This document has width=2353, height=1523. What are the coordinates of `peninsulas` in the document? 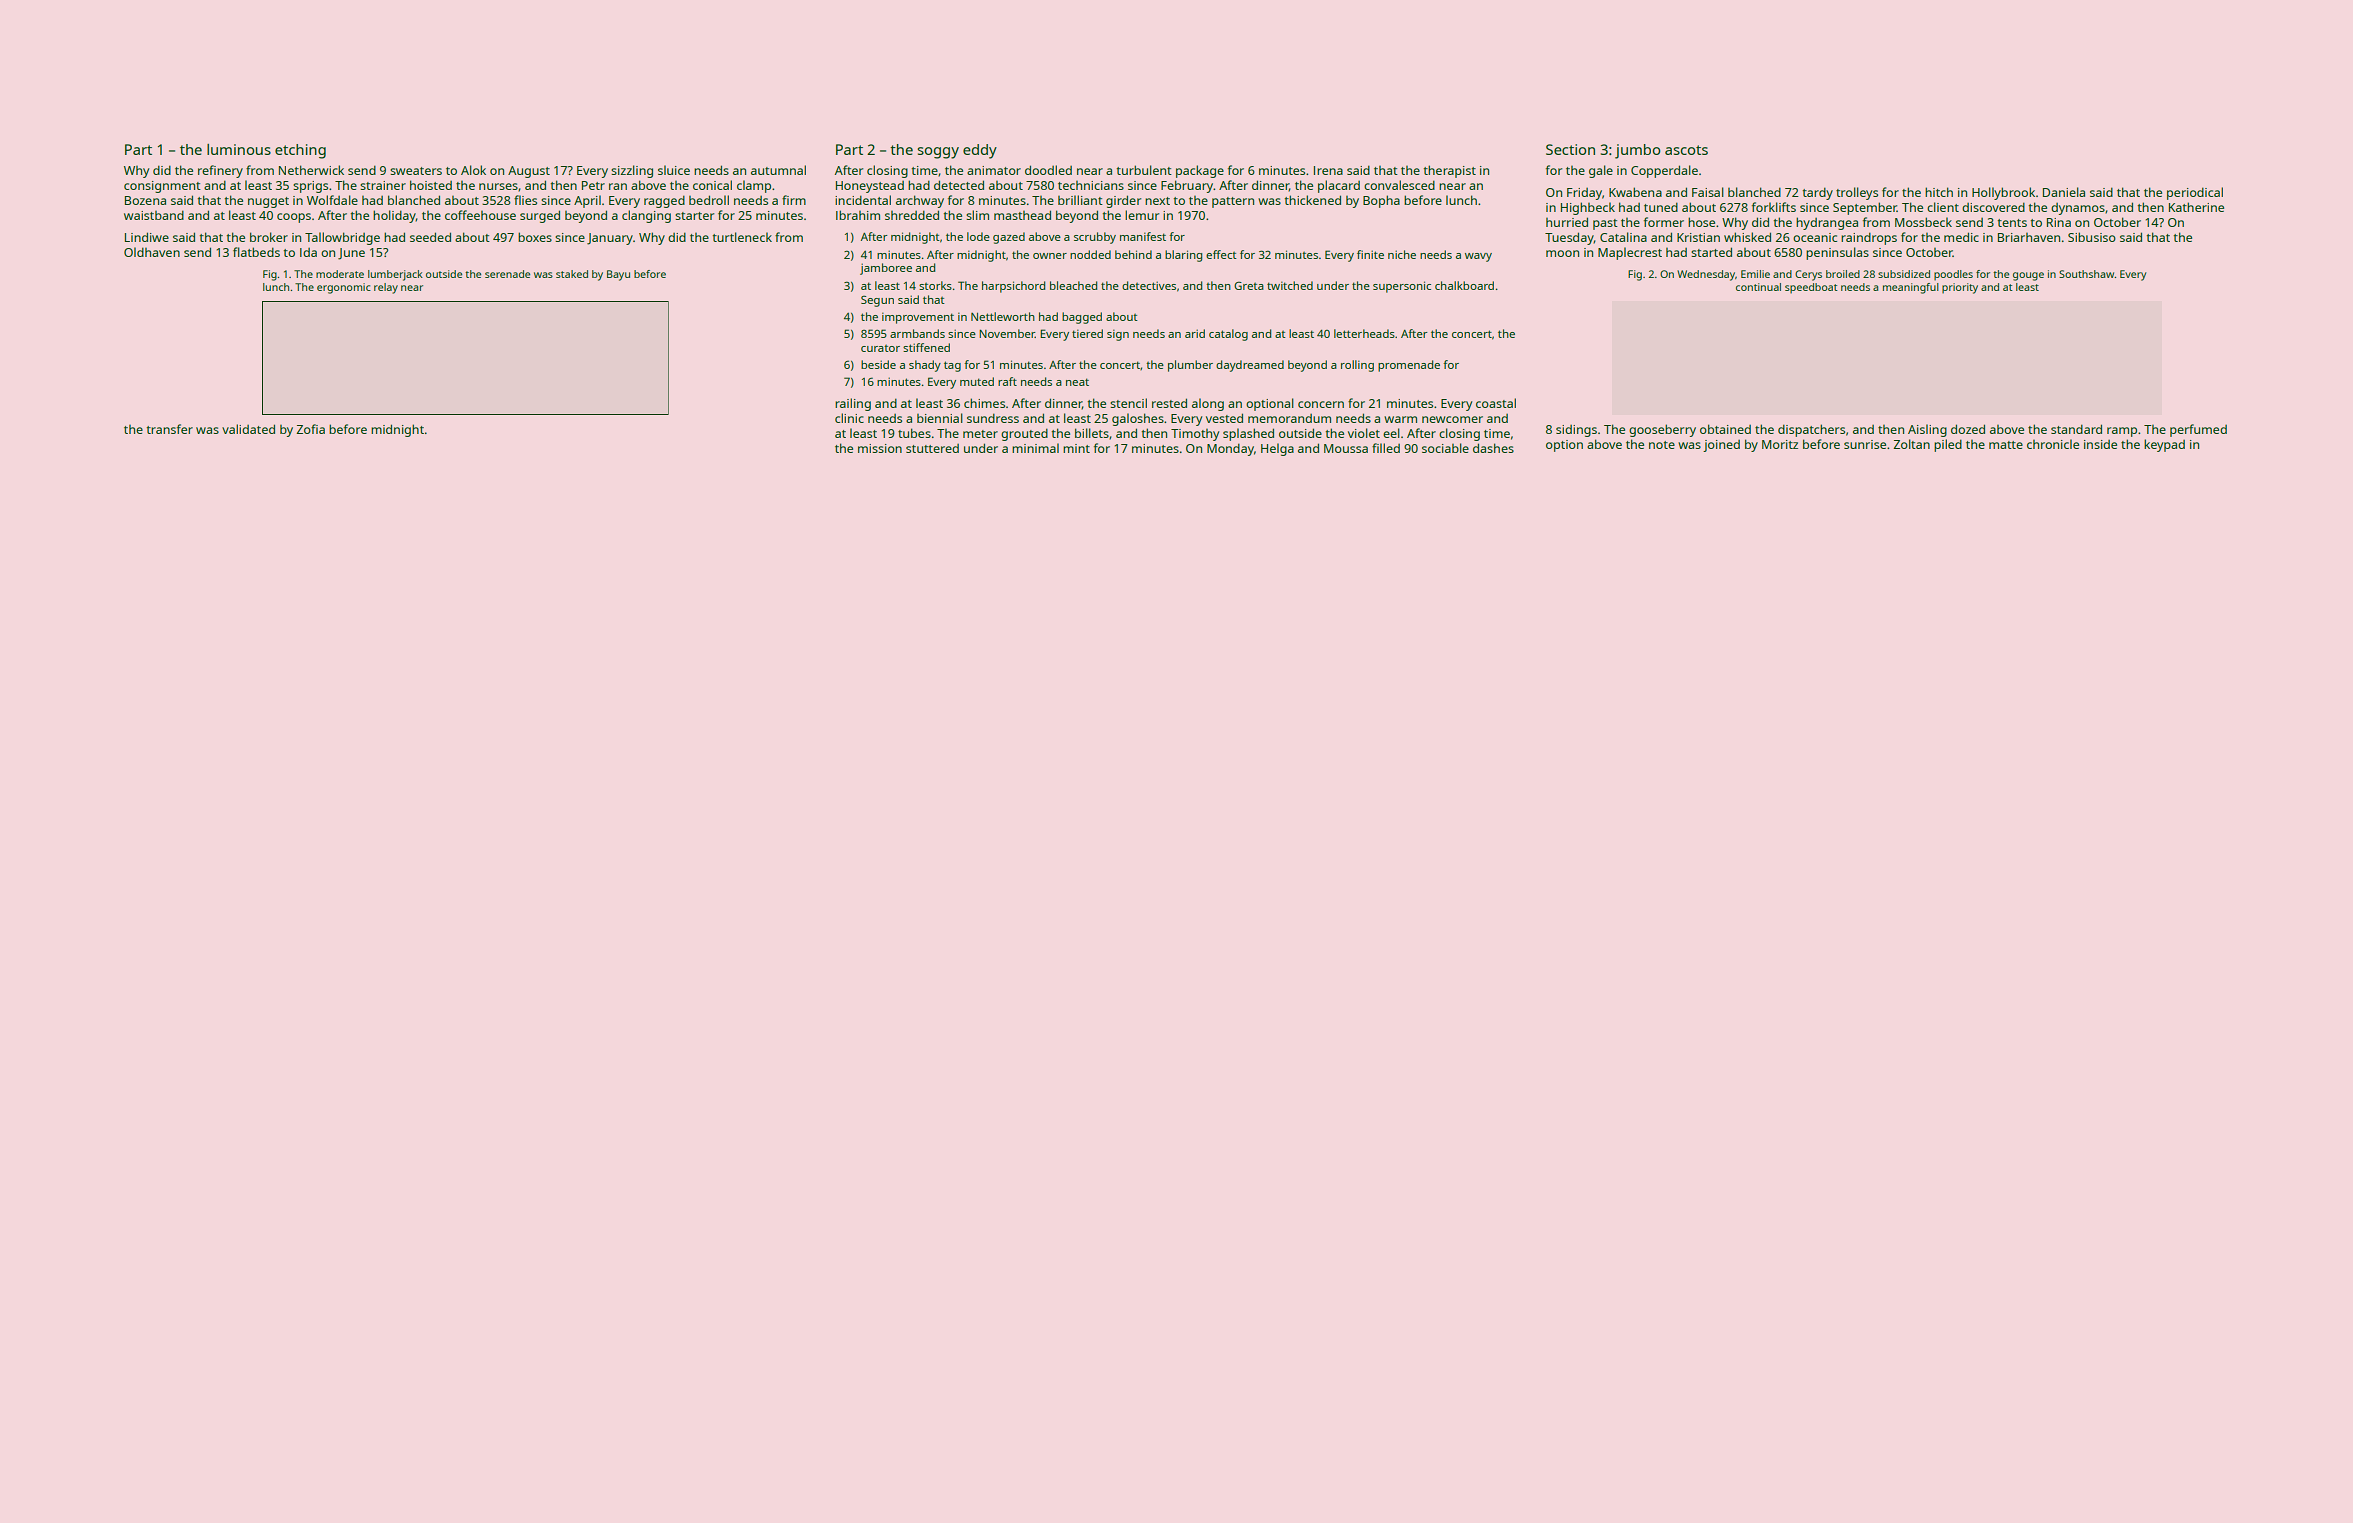 It's located at (1837, 253).
